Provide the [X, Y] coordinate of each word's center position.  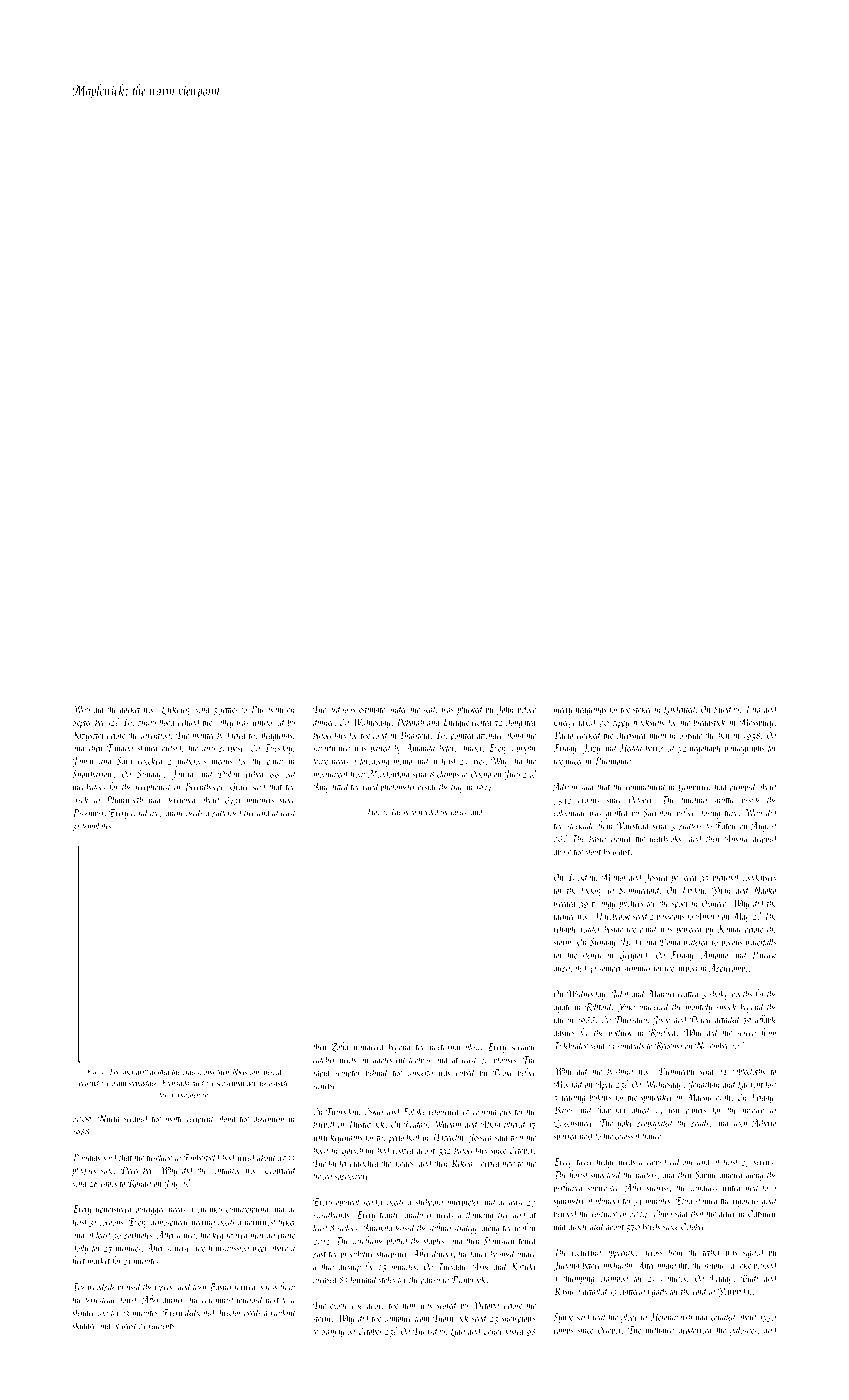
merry [563, 711]
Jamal [83, 761]
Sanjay [333, 1332]
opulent [347, 1202]
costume [604, 1215]
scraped [136, 1119]
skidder [84, 1325]
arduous [342, 709]
